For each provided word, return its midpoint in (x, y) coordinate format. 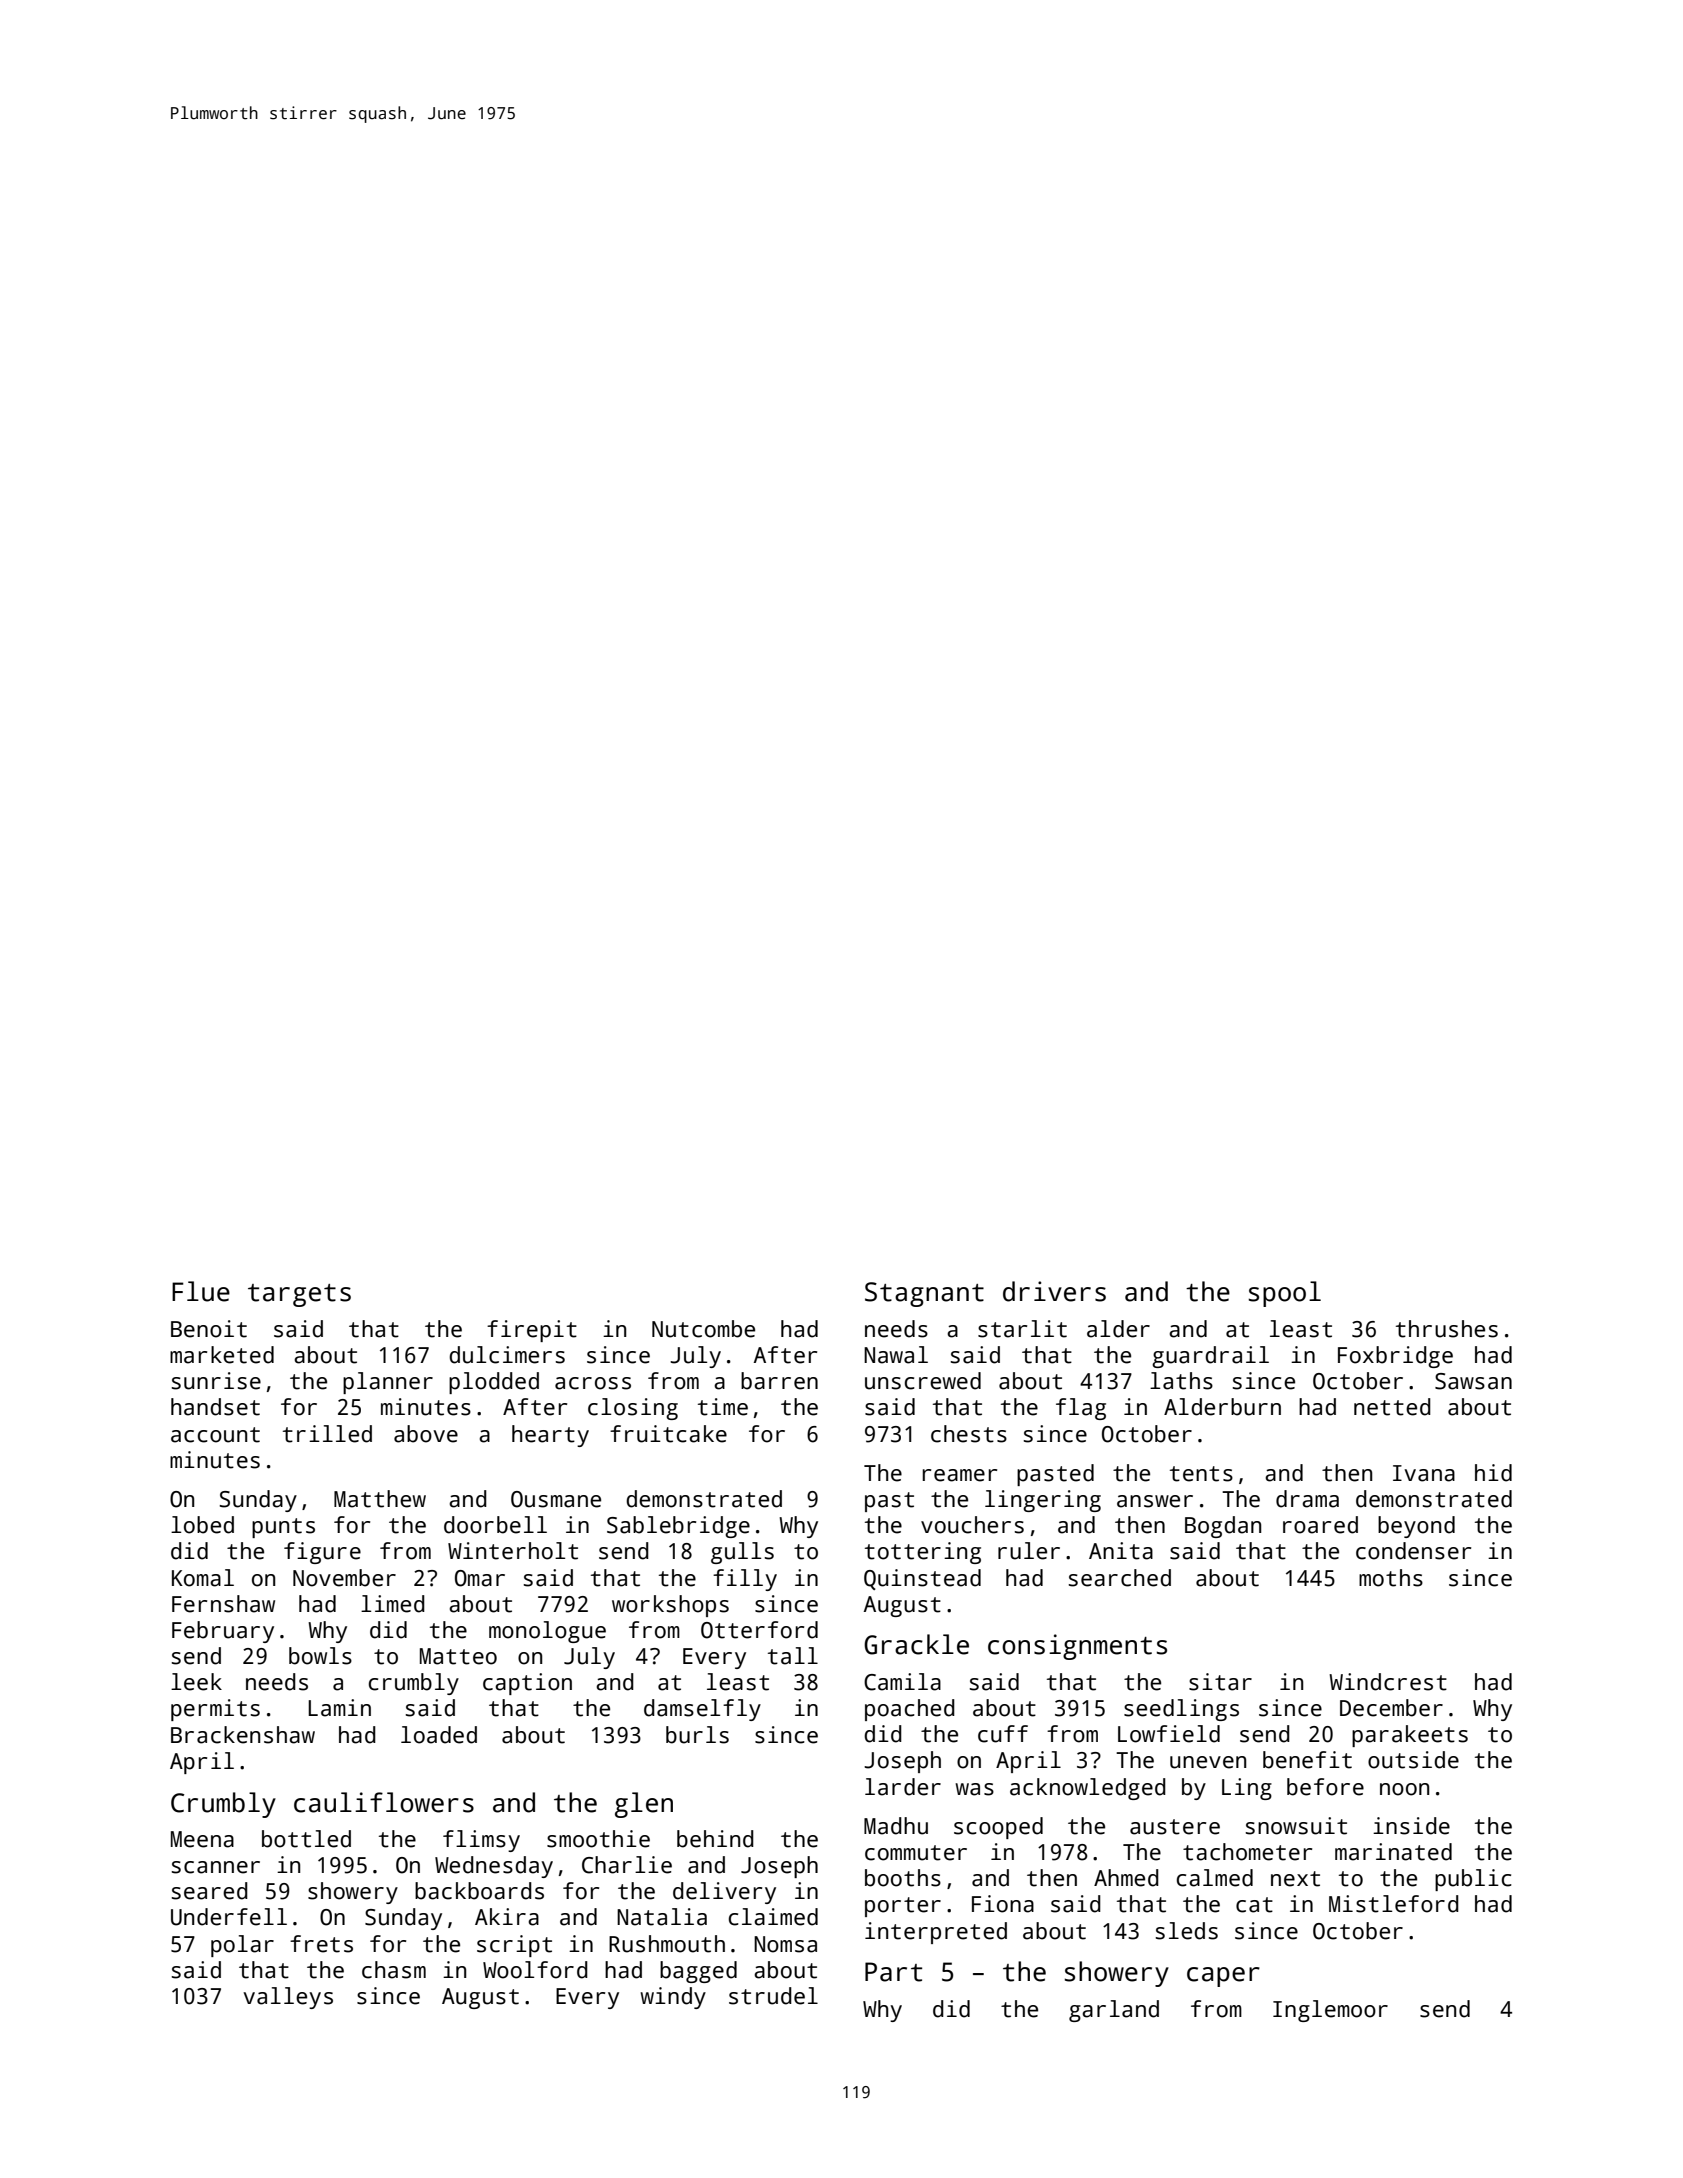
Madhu (896, 1826)
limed (393, 1604)
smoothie (598, 1839)
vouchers (972, 1525)
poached (910, 1710)
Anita (1121, 1551)
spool (1285, 1294)
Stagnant (924, 1294)
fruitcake (668, 1434)
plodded (494, 1383)
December (1391, 1708)
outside (1413, 1760)
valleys (288, 1998)
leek (196, 1682)
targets (299, 1295)
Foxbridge (1395, 1357)
